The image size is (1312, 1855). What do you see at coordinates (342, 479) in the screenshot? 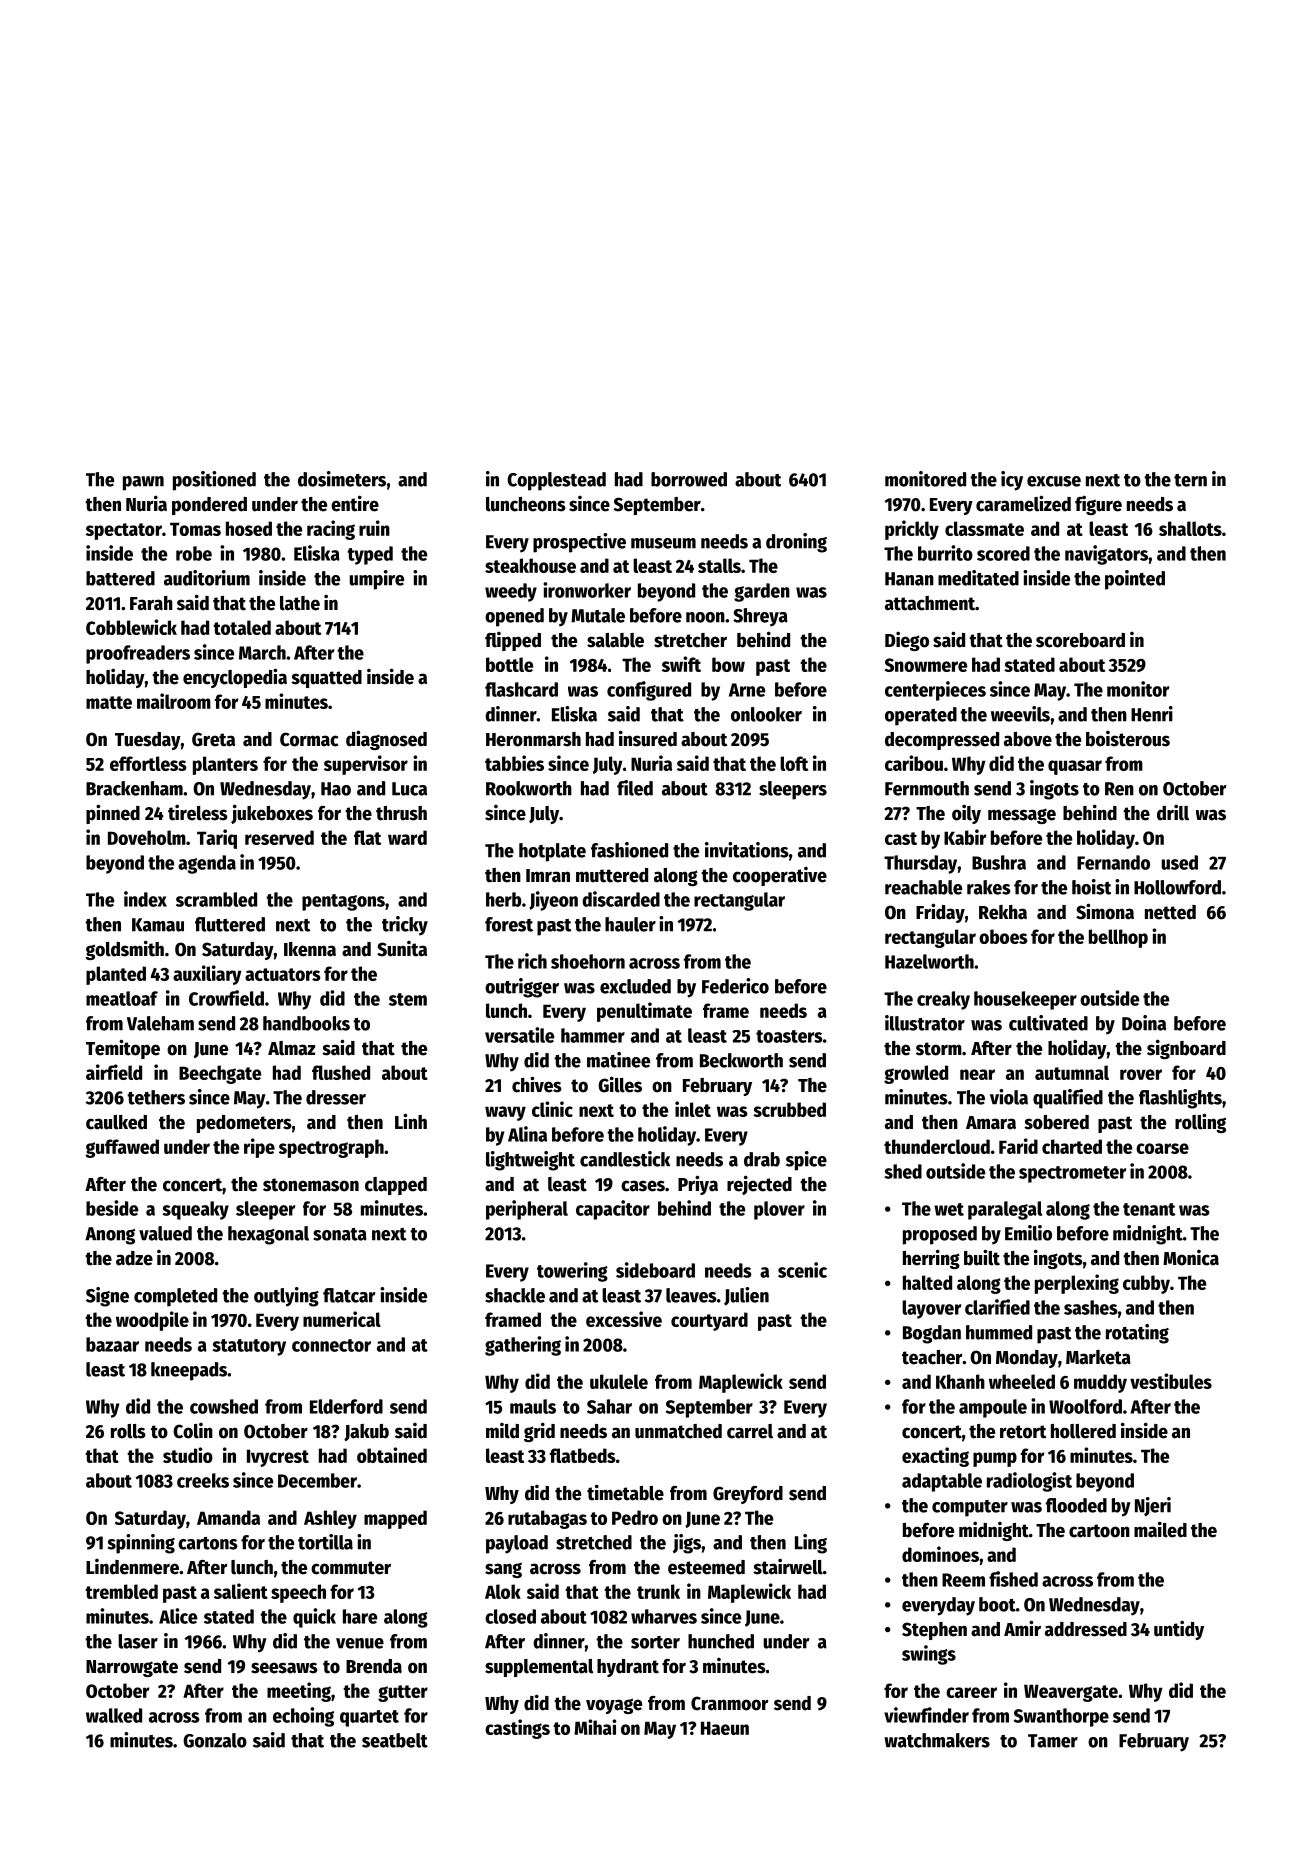
I see `dosimeters` at bounding box center [342, 479].
